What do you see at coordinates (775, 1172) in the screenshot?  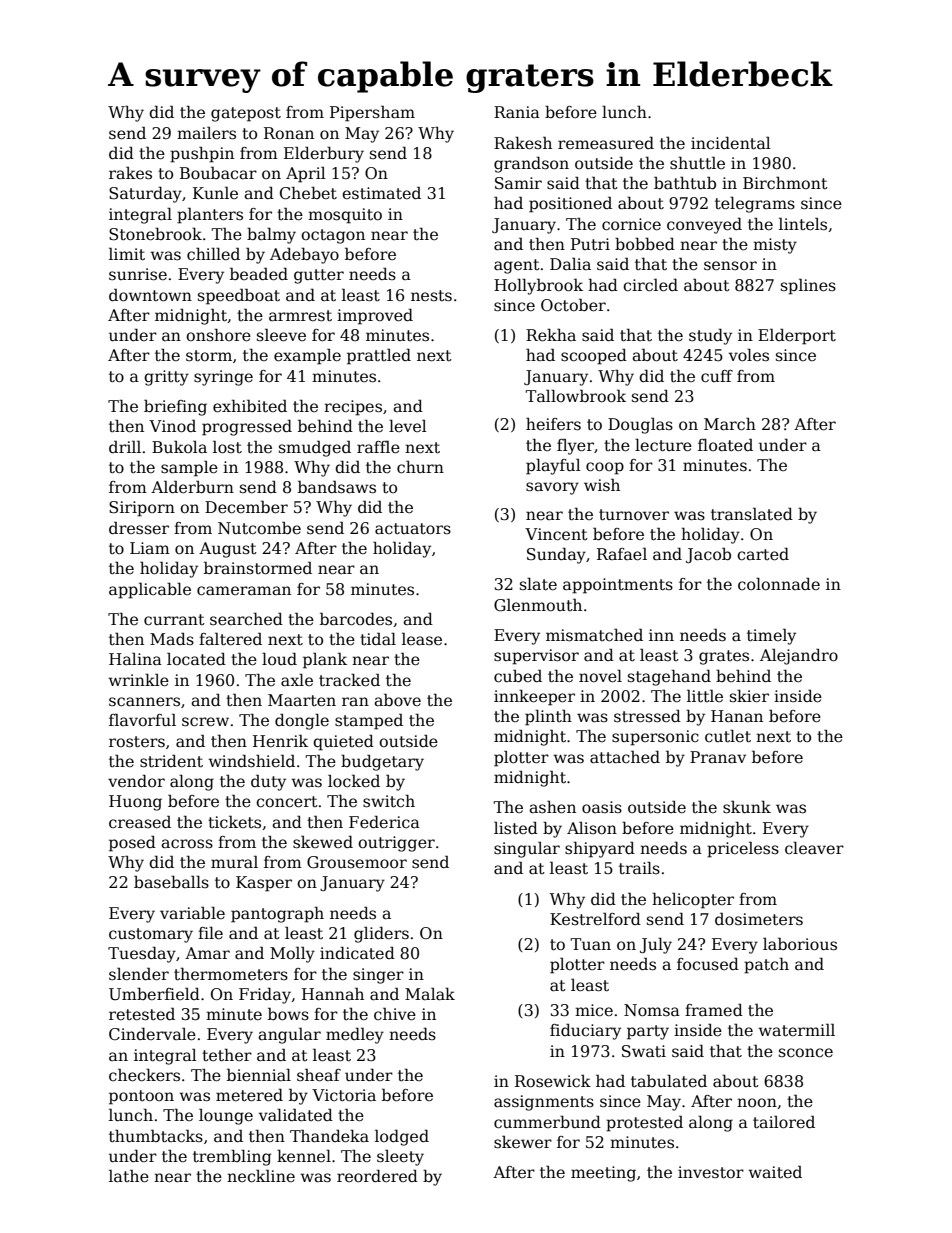 I see `waited` at bounding box center [775, 1172].
